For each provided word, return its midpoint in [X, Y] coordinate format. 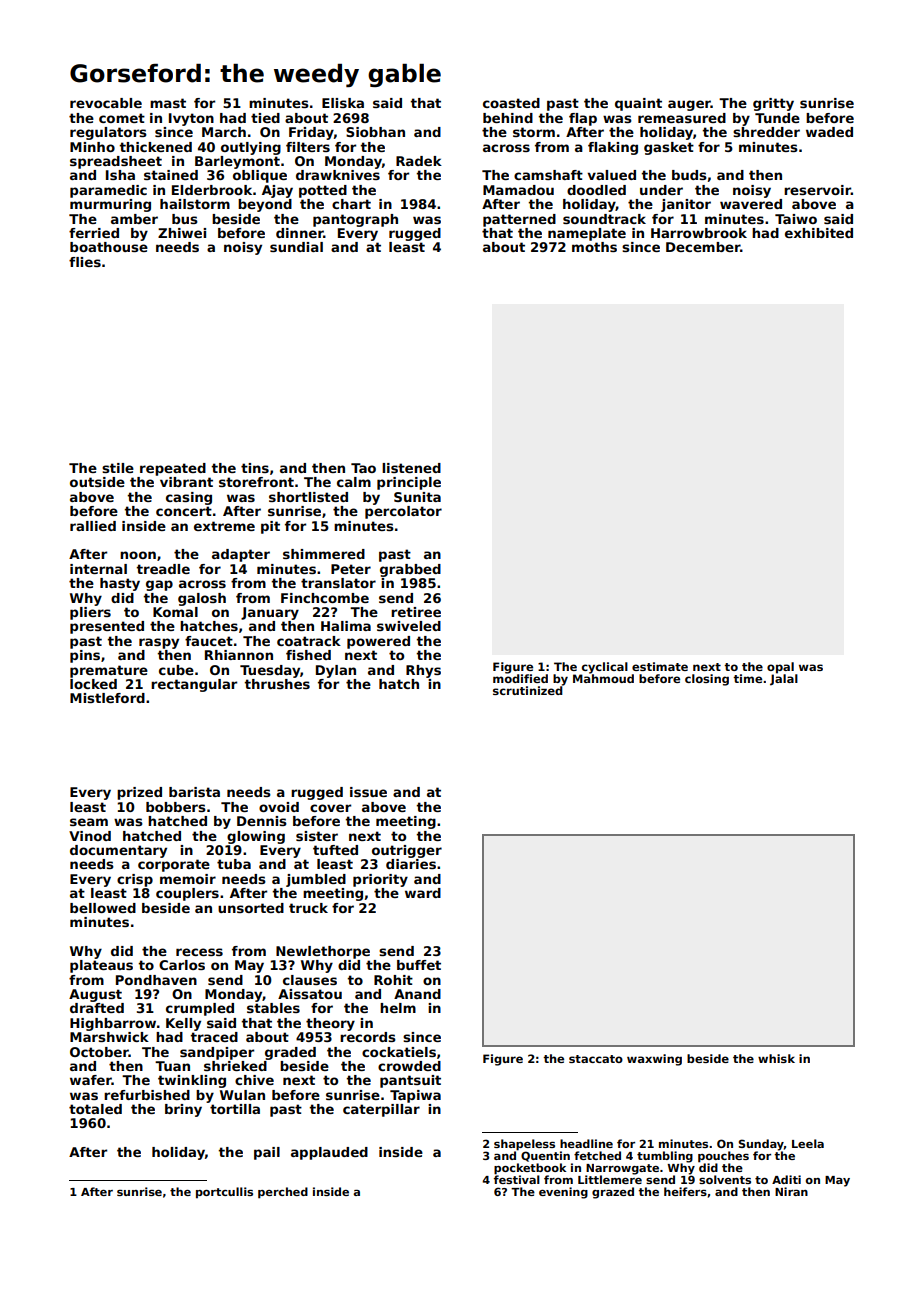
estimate [660, 666]
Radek [419, 161]
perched [283, 1193]
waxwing [654, 1060]
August [95, 995]
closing [707, 680]
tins [255, 468]
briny [183, 1110]
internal [98, 569]
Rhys [423, 671]
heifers [685, 1191]
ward [423, 893]
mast [168, 103]
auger [689, 105]
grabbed [410, 570]
